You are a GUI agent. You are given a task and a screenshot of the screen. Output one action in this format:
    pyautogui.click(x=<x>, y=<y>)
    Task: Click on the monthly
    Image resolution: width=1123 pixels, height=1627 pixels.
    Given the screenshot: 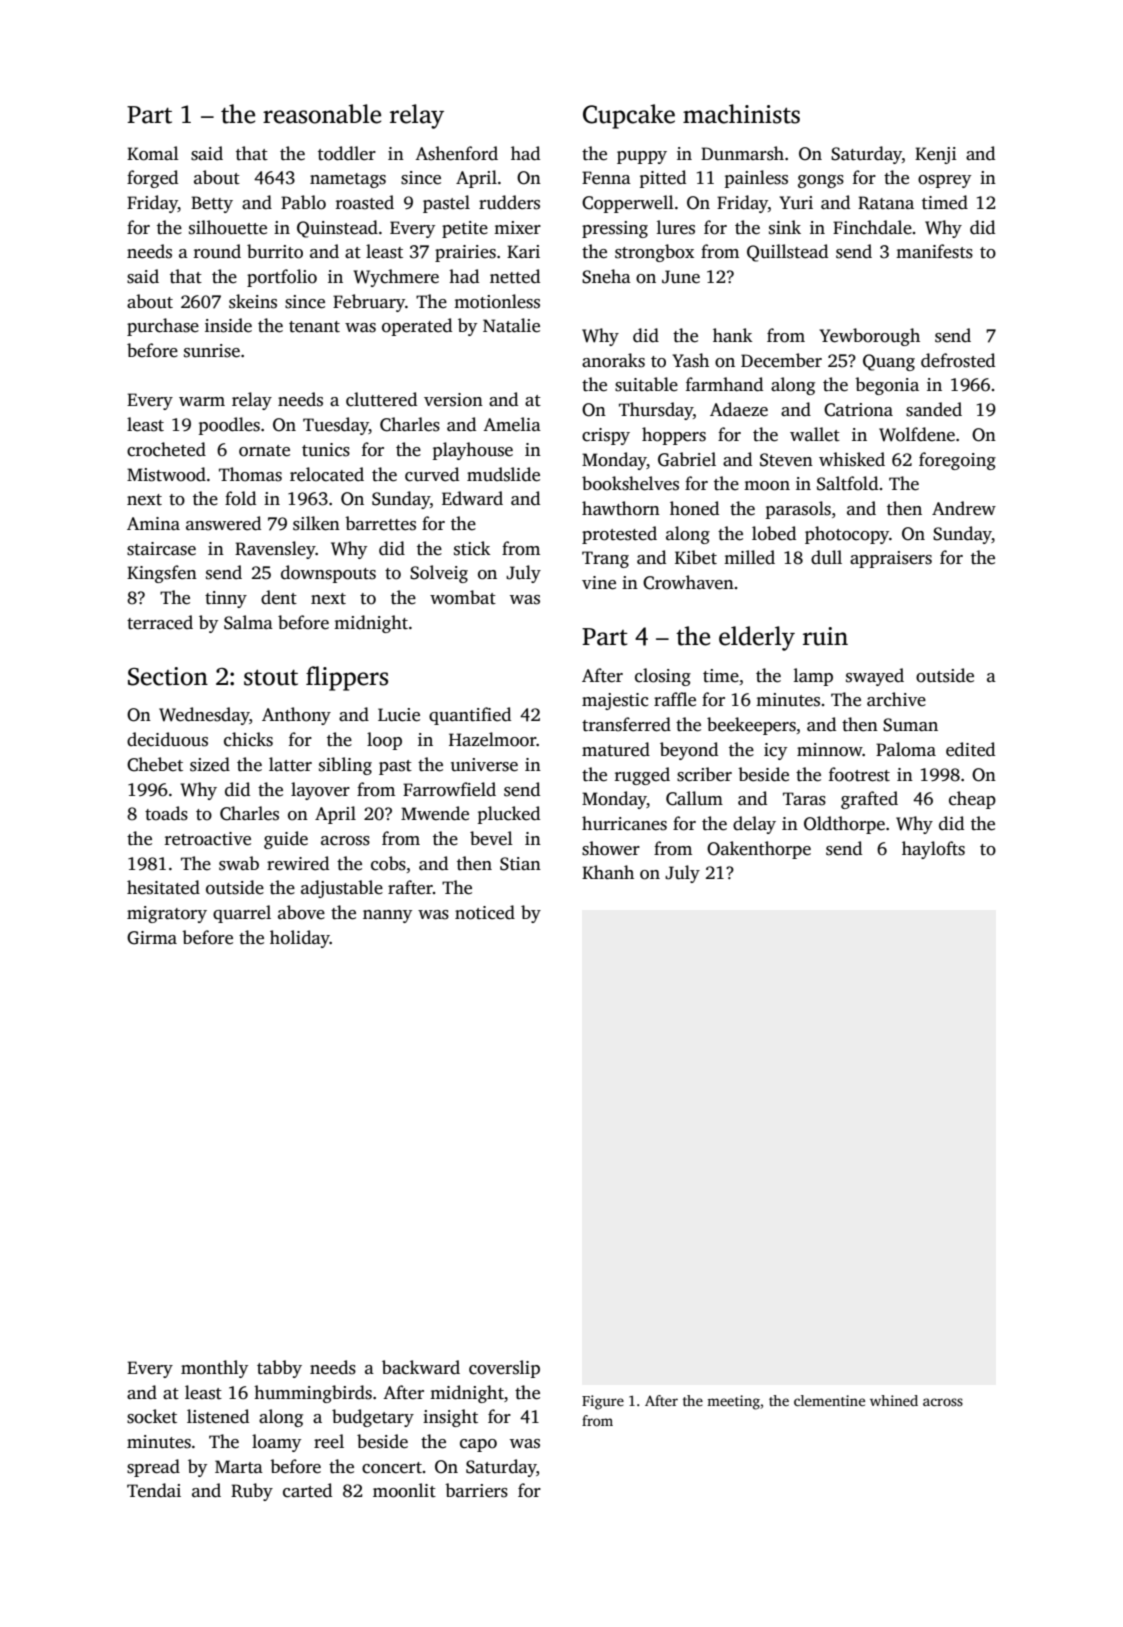 What is the action you would take?
    pyautogui.click(x=214, y=1369)
